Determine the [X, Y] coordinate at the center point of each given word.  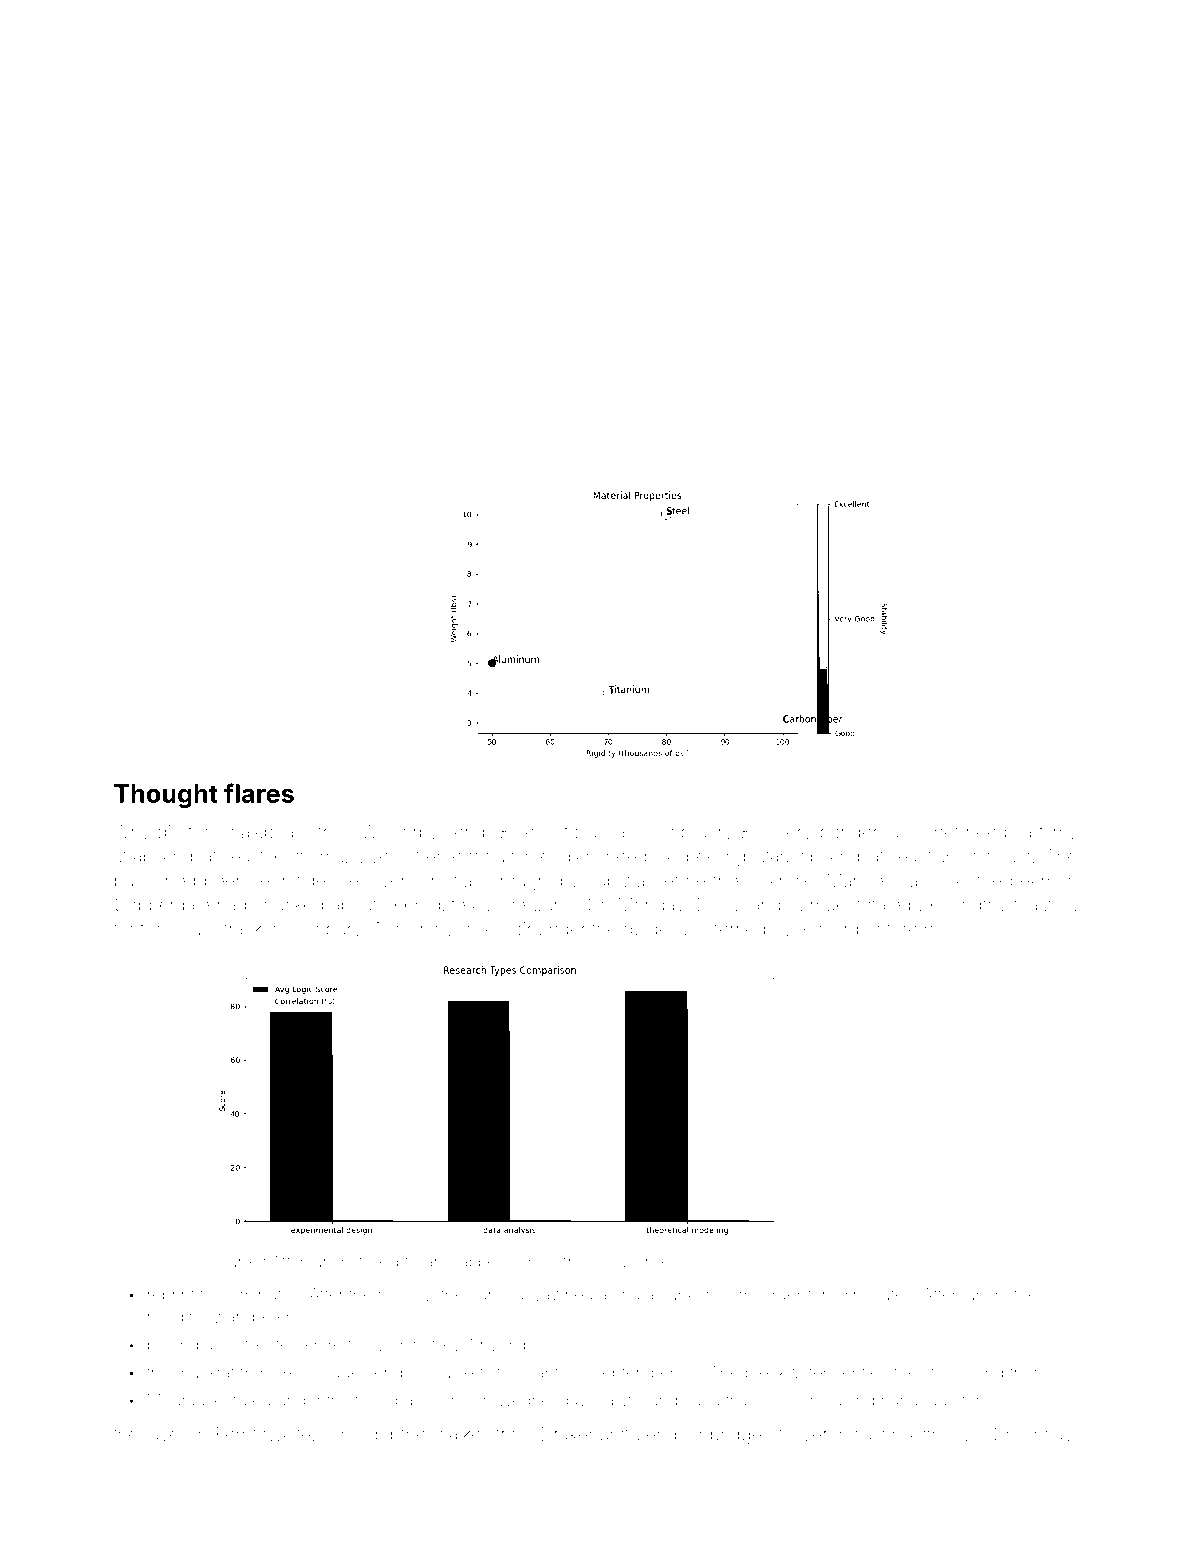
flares [259, 793]
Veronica [836, 1434]
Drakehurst [585, 1434]
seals [537, 832]
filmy [1058, 833]
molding [177, 1318]
